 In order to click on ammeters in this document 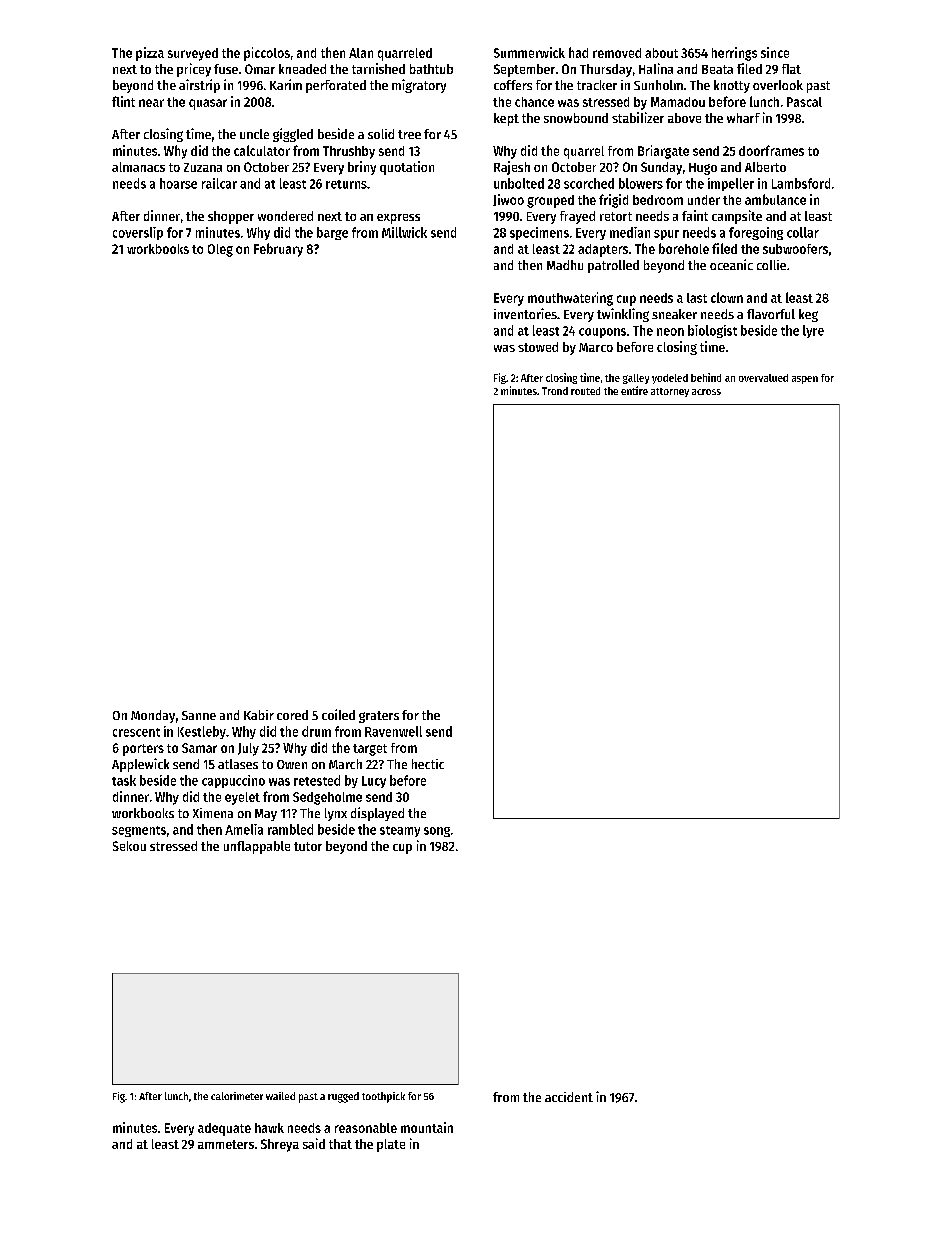, I will do `click(226, 1144)`.
